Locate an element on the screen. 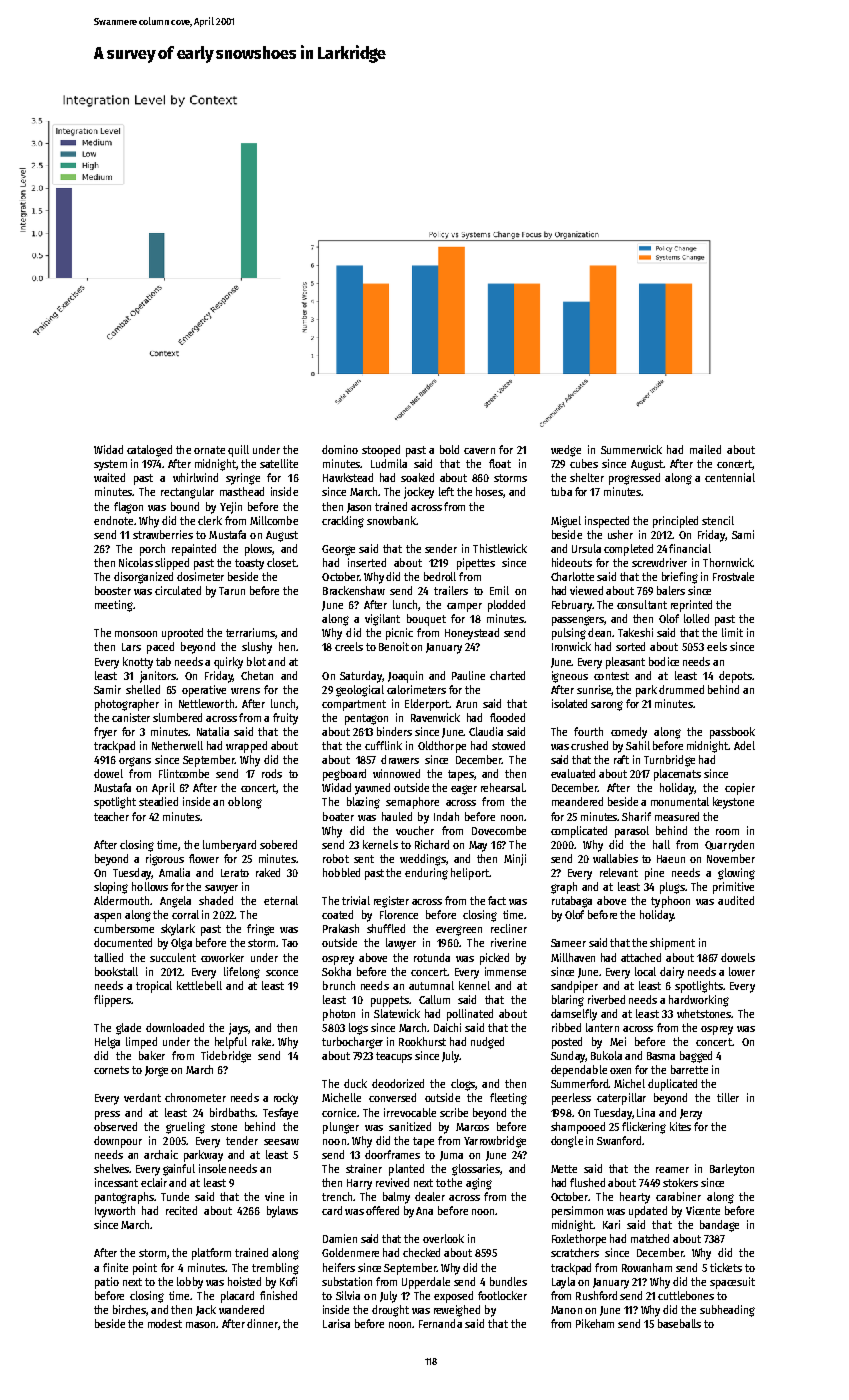  Benoit is located at coordinates (394, 646).
